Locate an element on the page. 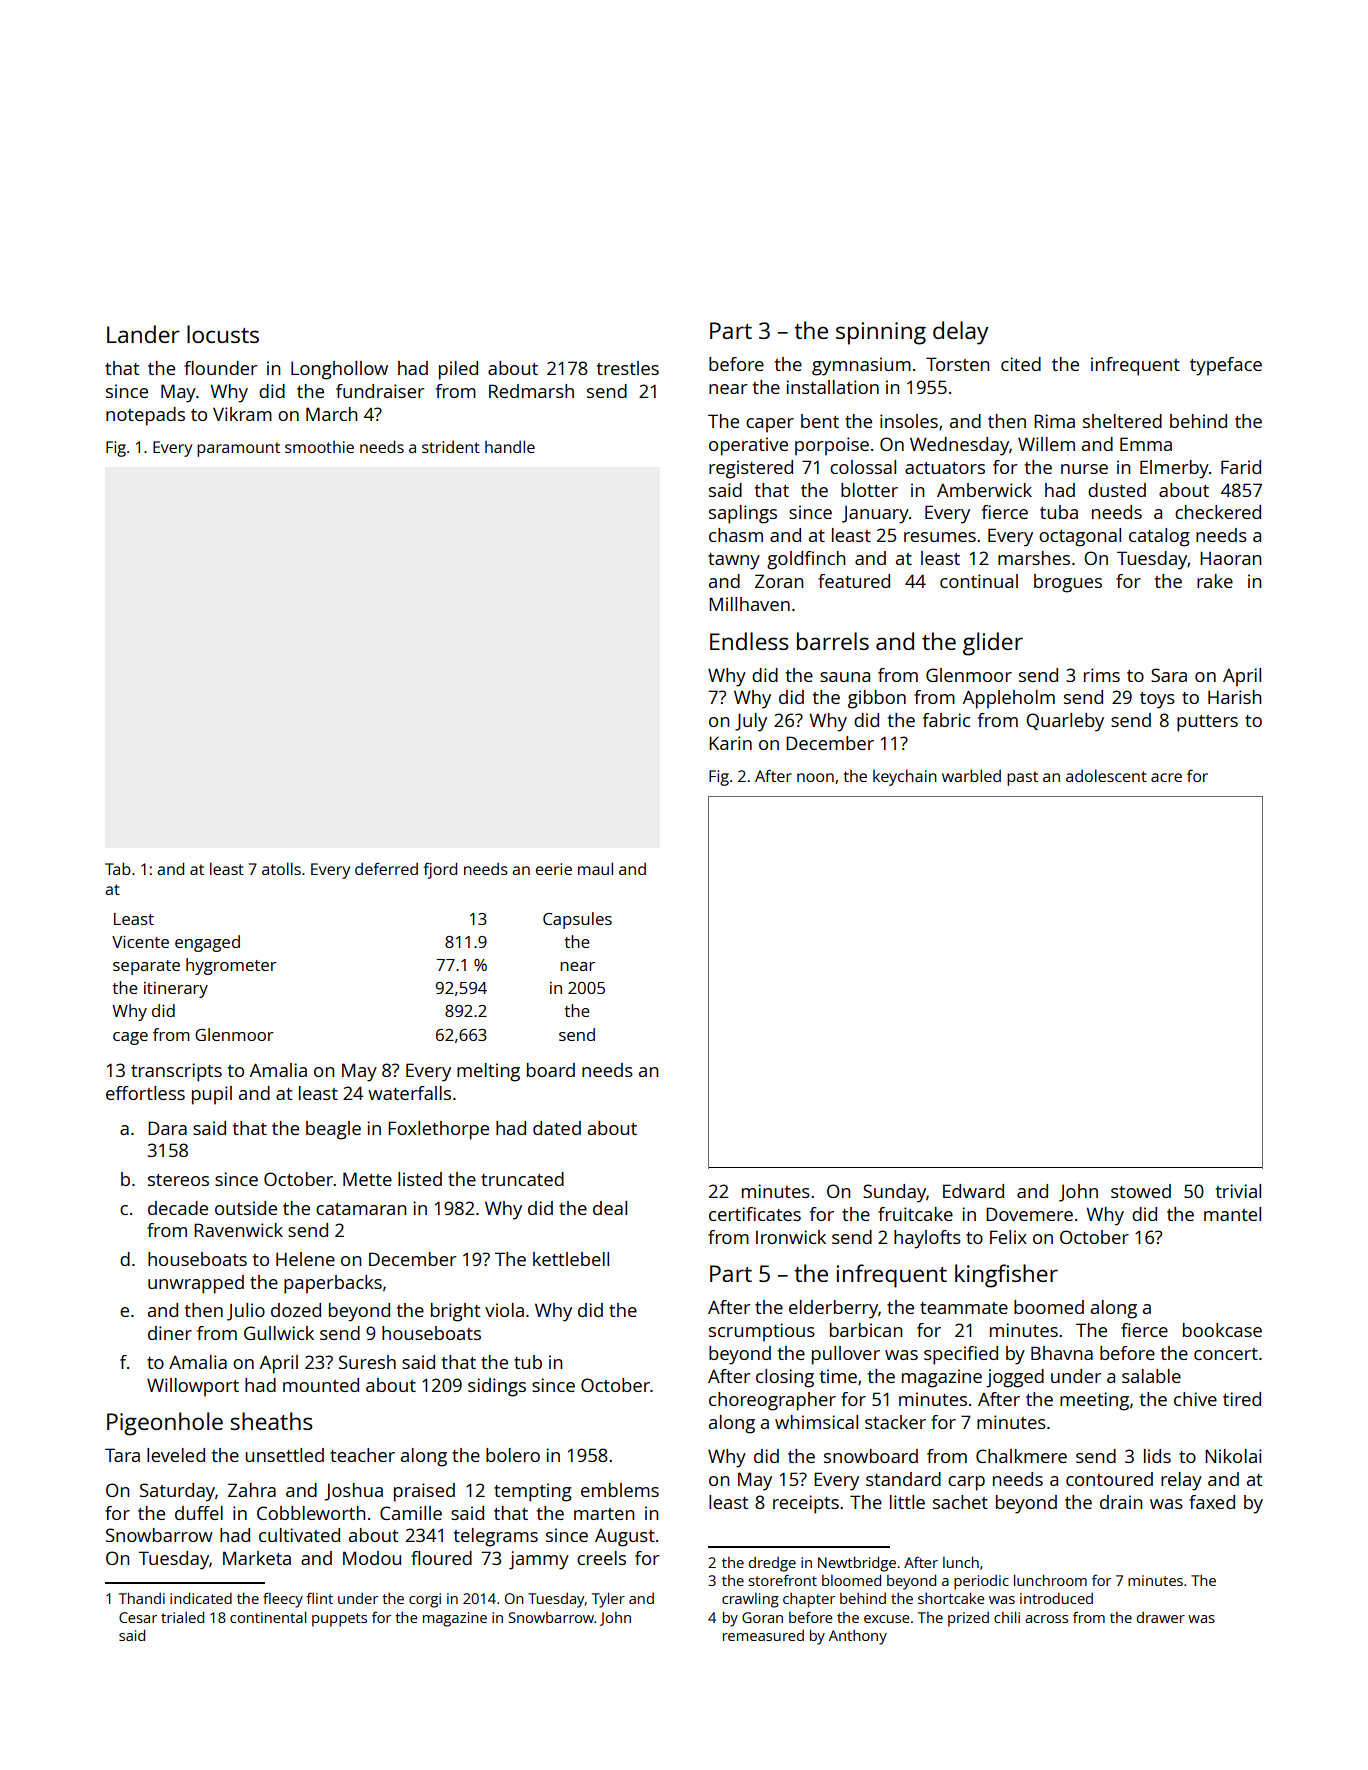 The width and height of the document is (1368, 1770). locusts is located at coordinates (223, 334).
